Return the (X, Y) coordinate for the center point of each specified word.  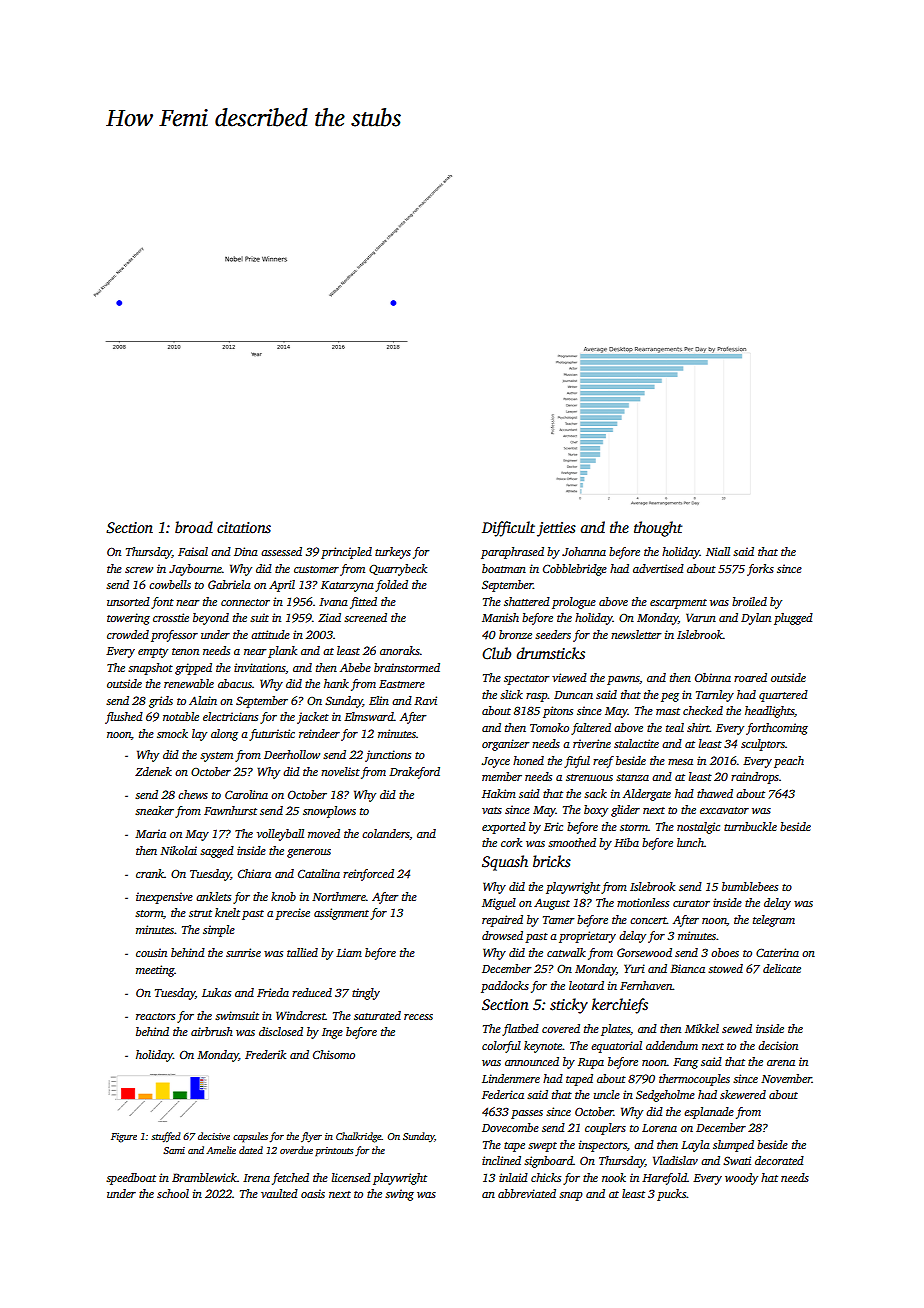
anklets (213, 896)
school (173, 1193)
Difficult (508, 529)
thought (658, 529)
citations (244, 527)
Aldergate (647, 795)
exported (504, 828)
